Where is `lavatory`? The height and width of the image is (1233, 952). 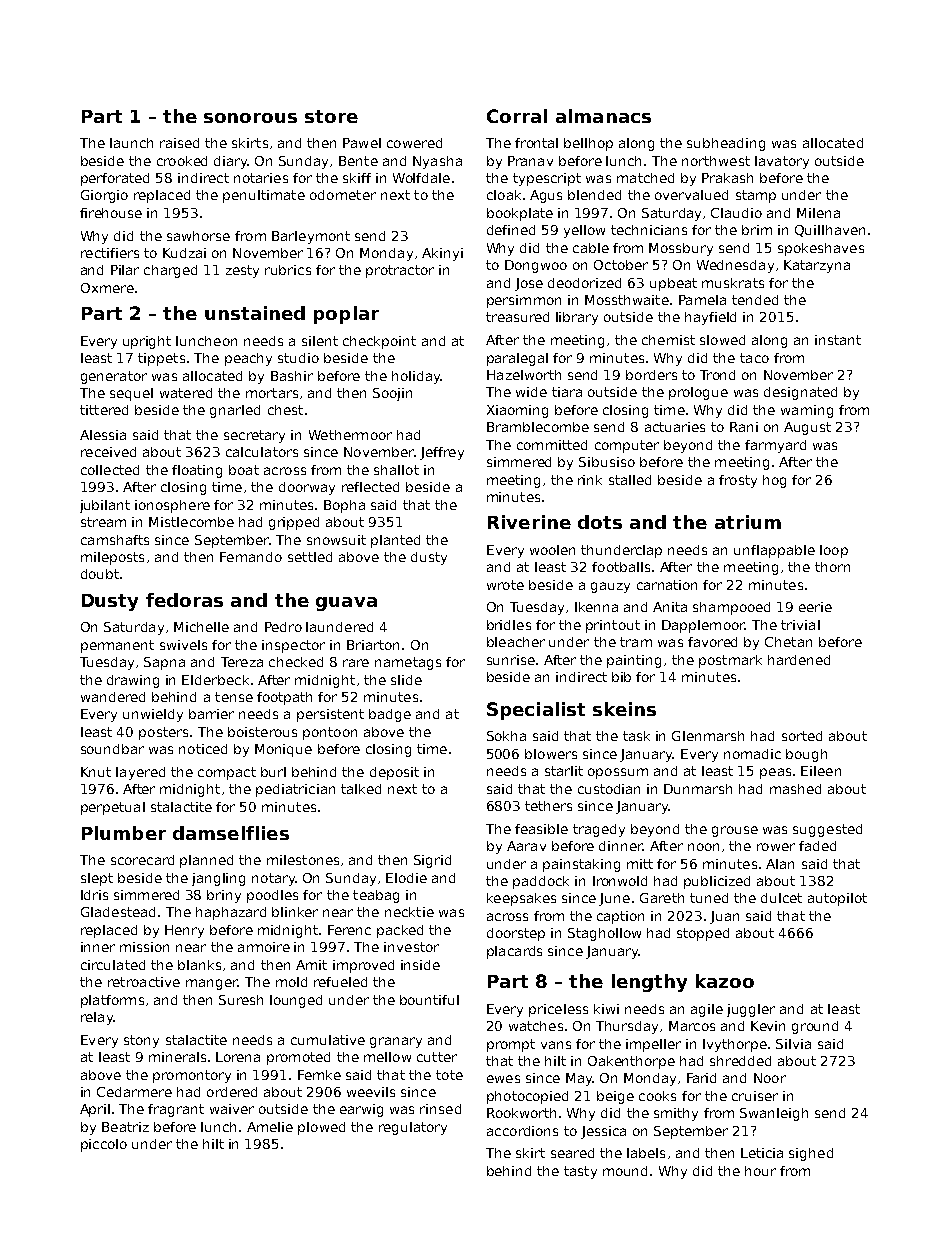 lavatory is located at coordinates (782, 162).
